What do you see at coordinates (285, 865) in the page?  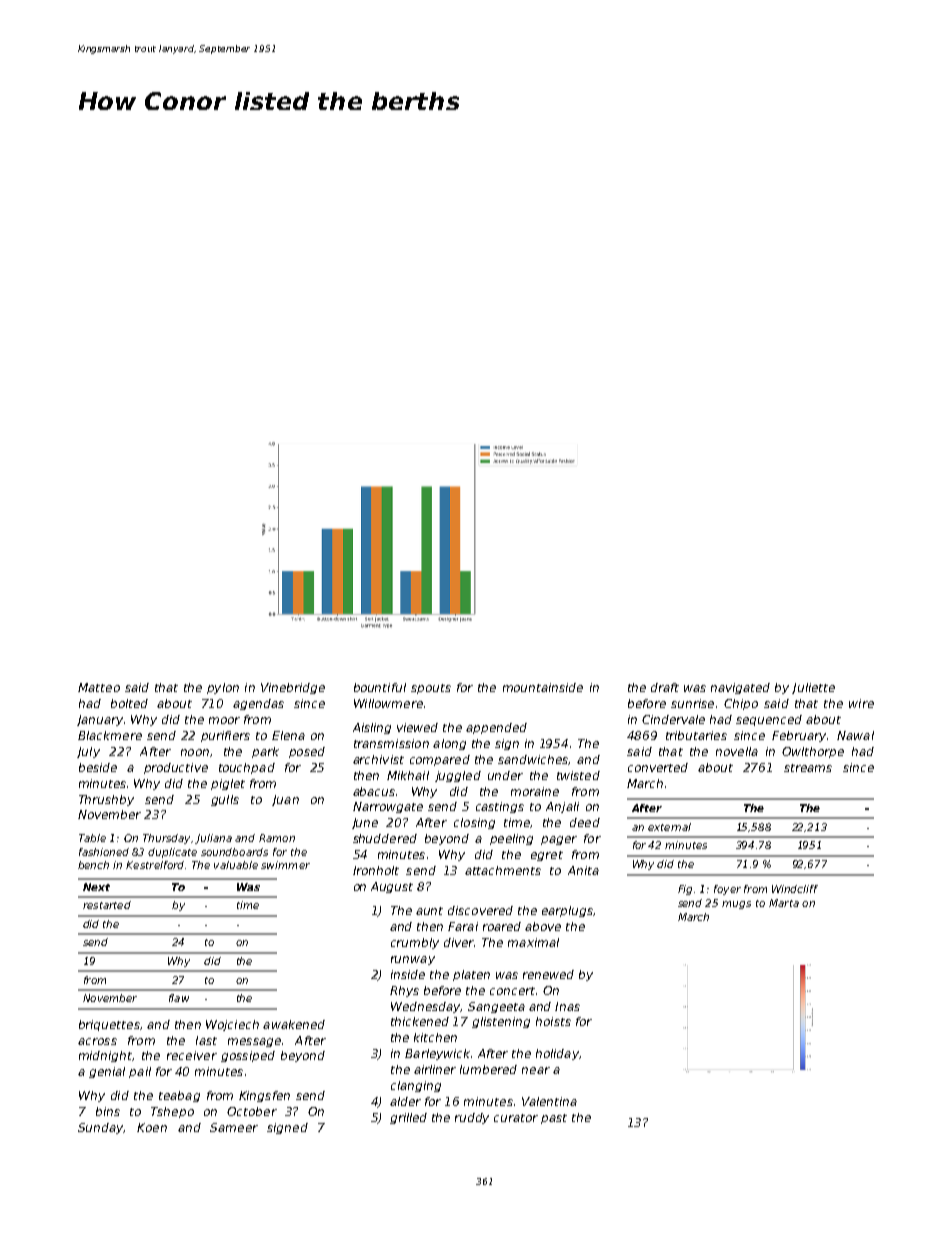 I see `swimmer` at bounding box center [285, 865].
